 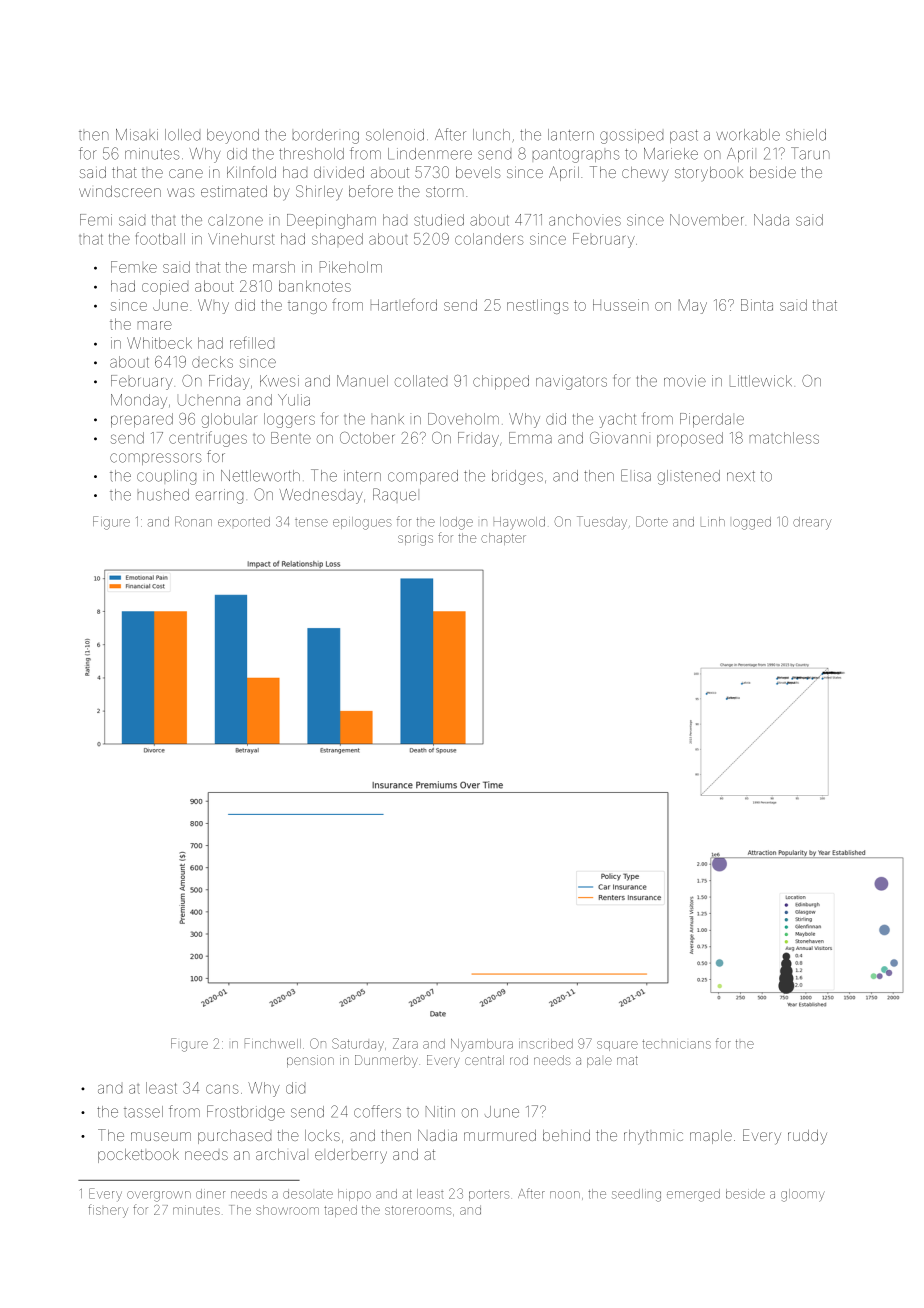 I want to click on anchovies, so click(x=585, y=220).
